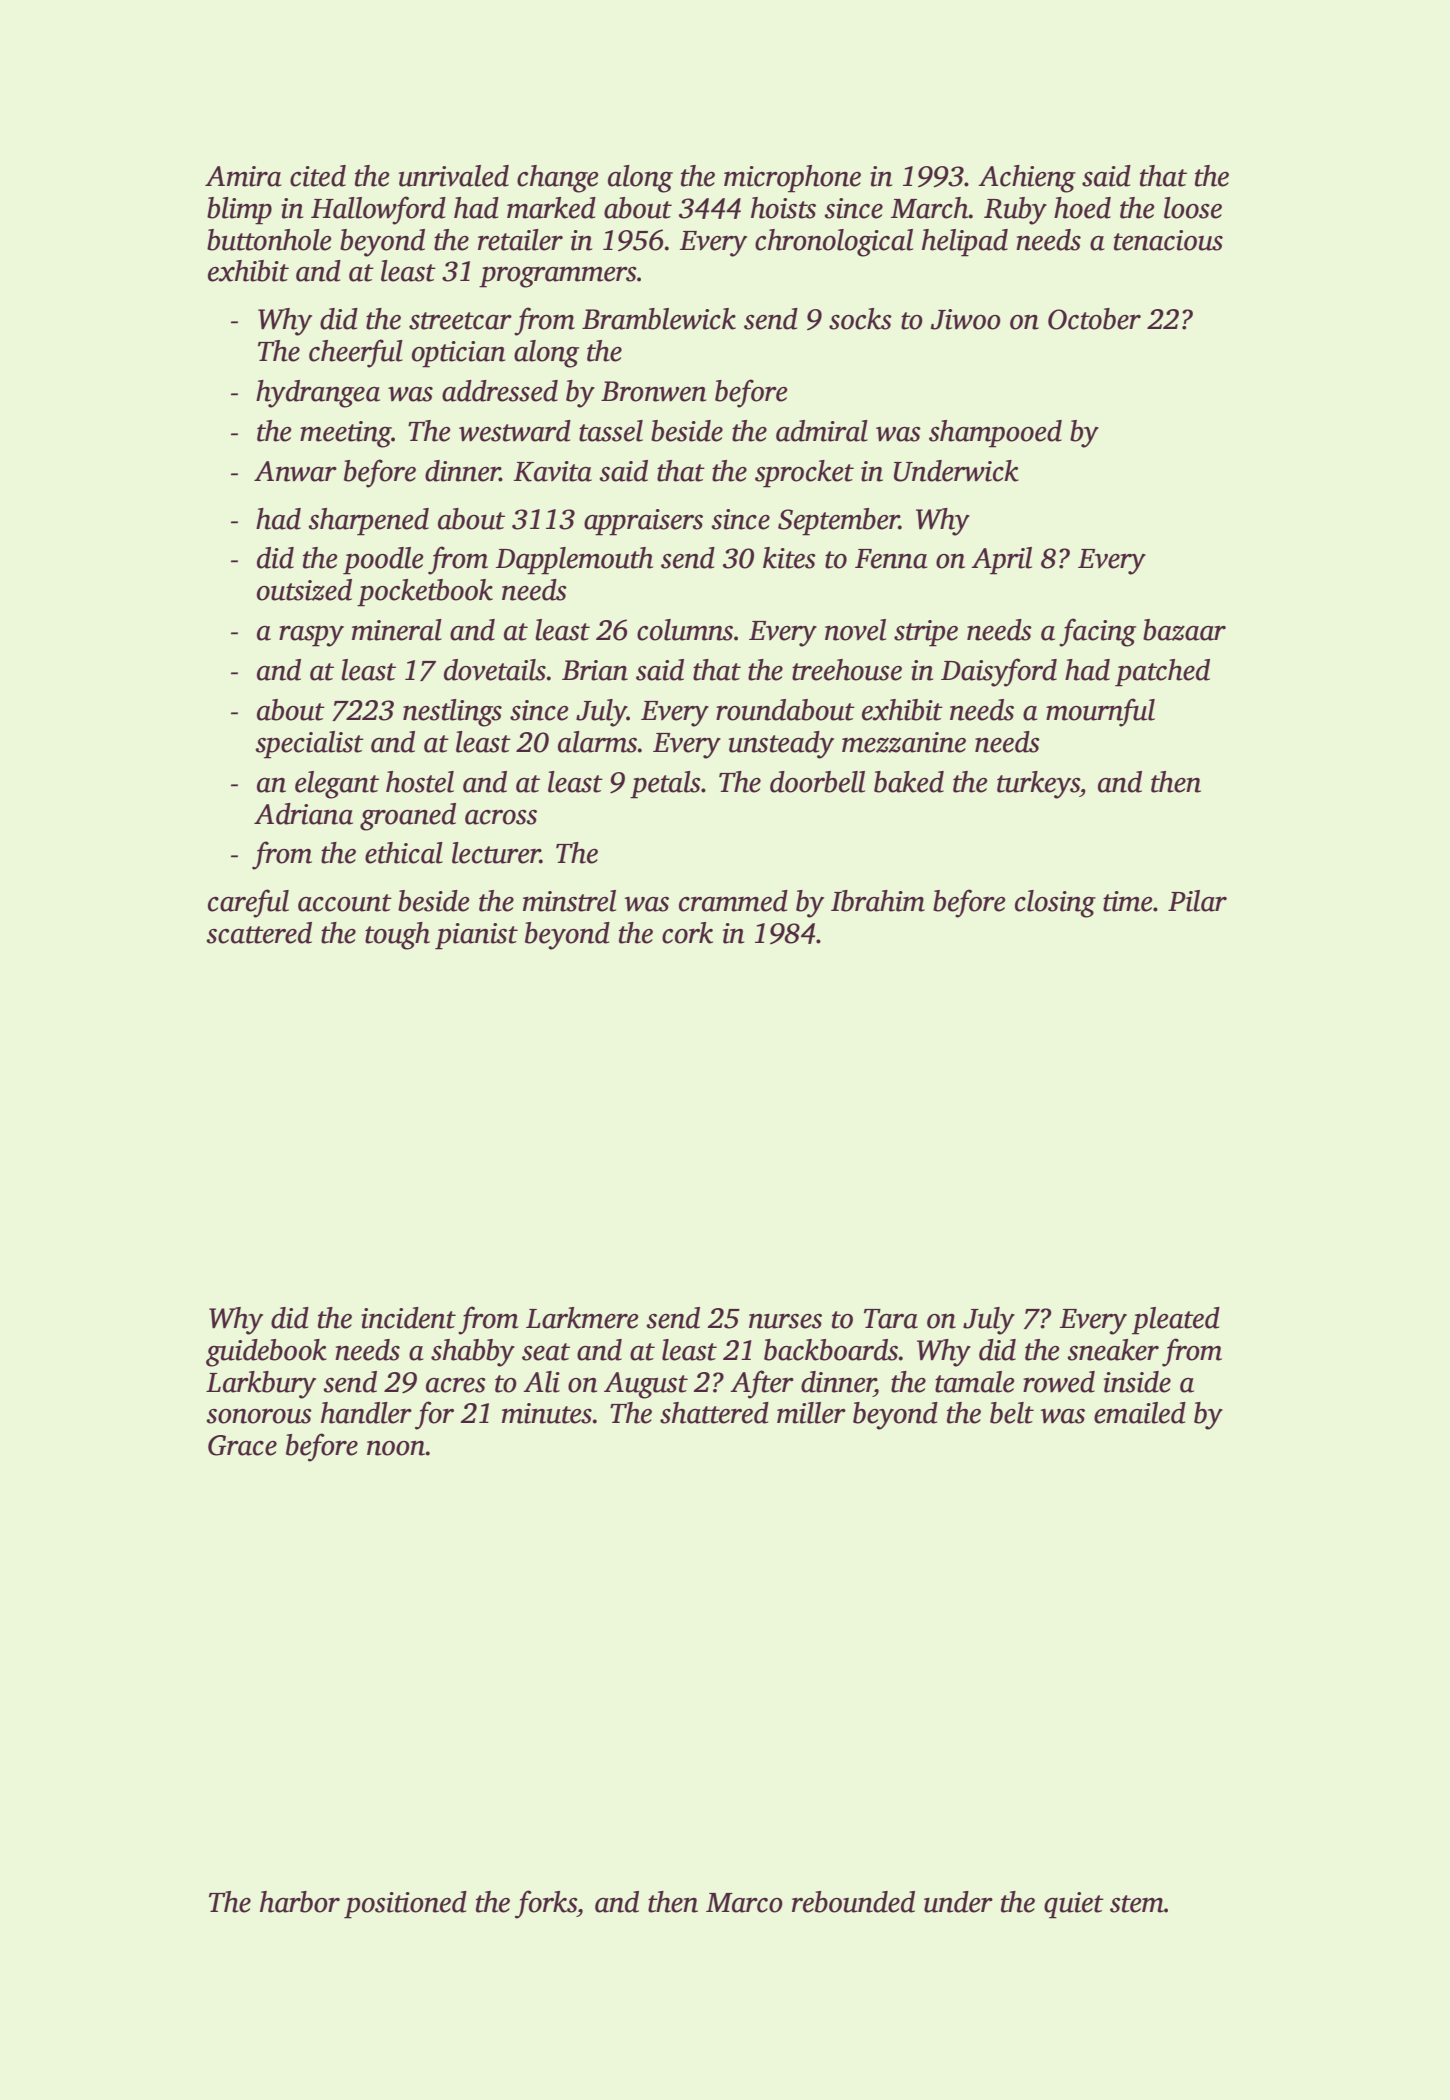 The width and height of the screenshot is (1450, 2100). What do you see at coordinates (473, 1353) in the screenshot?
I see `shabby` at bounding box center [473, 1353].
